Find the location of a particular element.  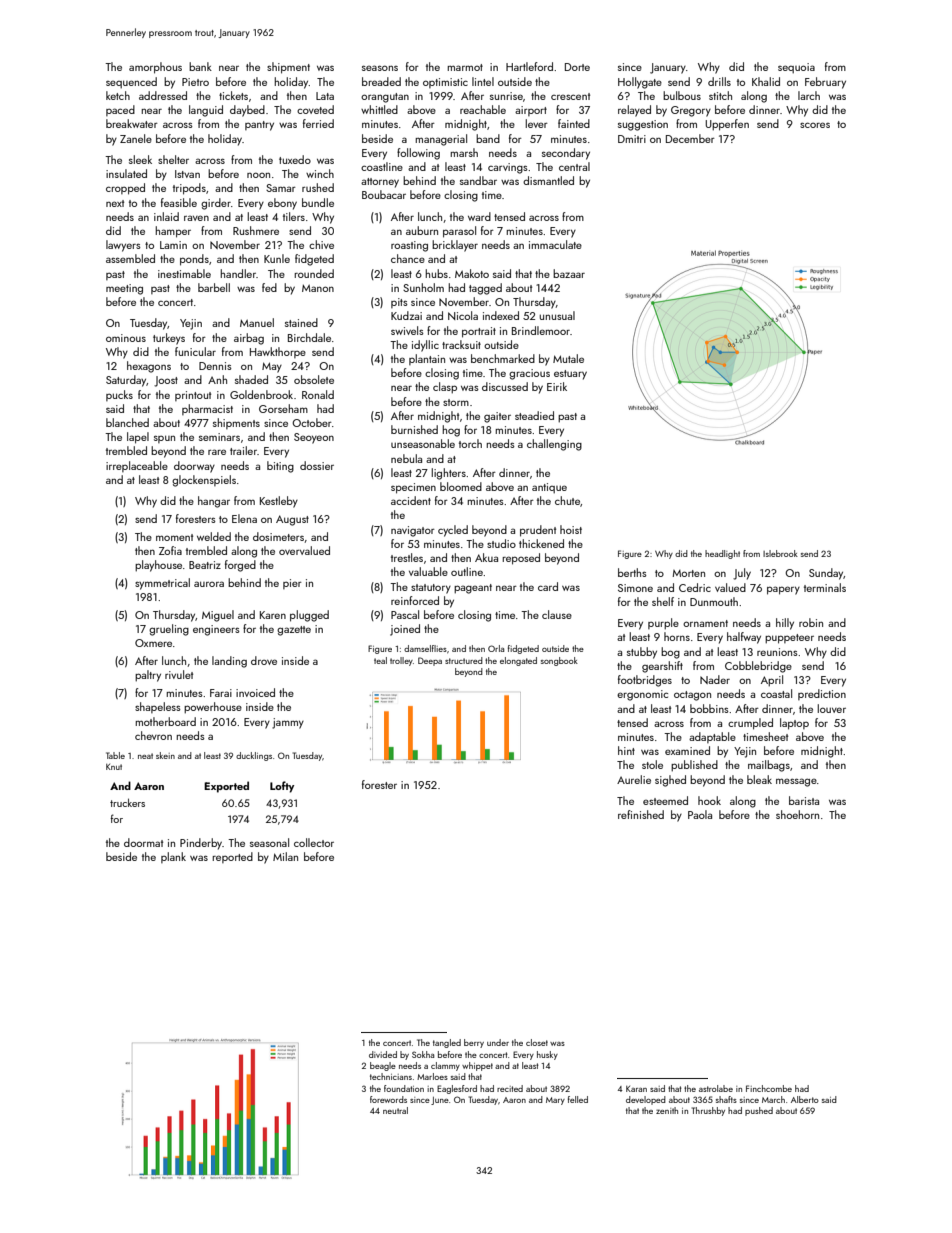

paced is located at coordinates (120, 110).
